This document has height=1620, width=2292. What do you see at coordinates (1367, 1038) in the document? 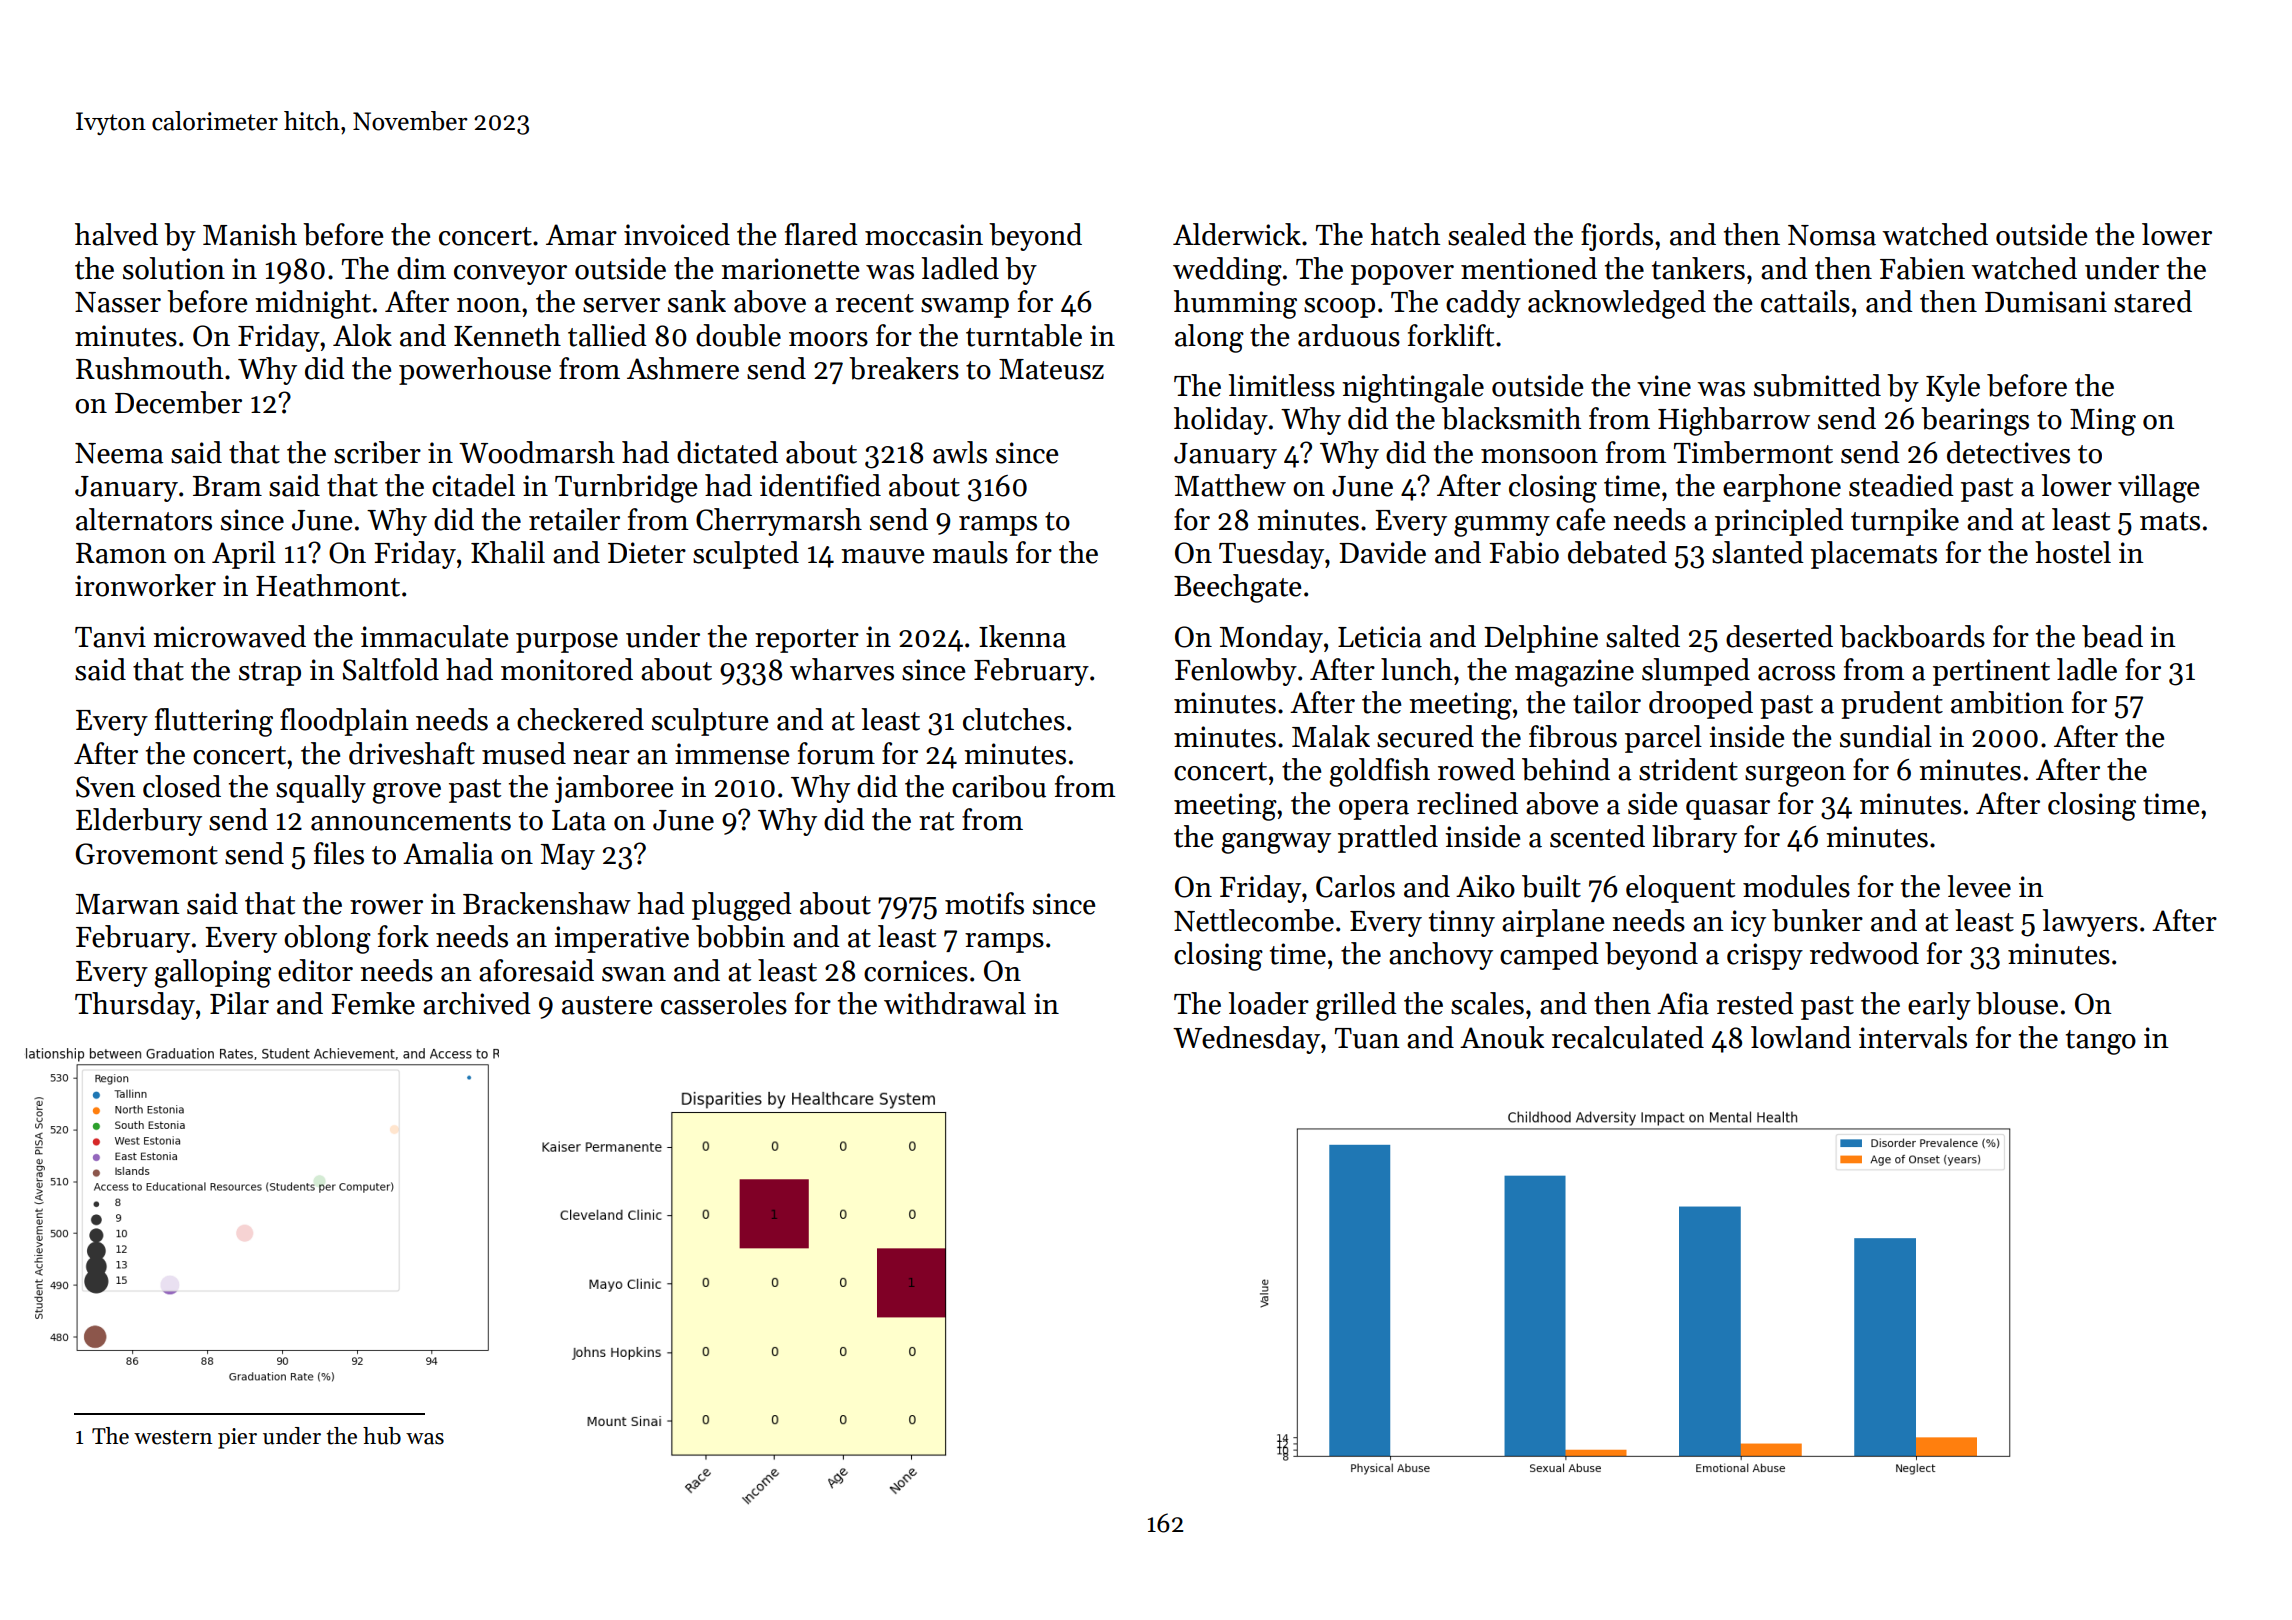
I see `Tuan` at bounding box center [1367, 1038].
